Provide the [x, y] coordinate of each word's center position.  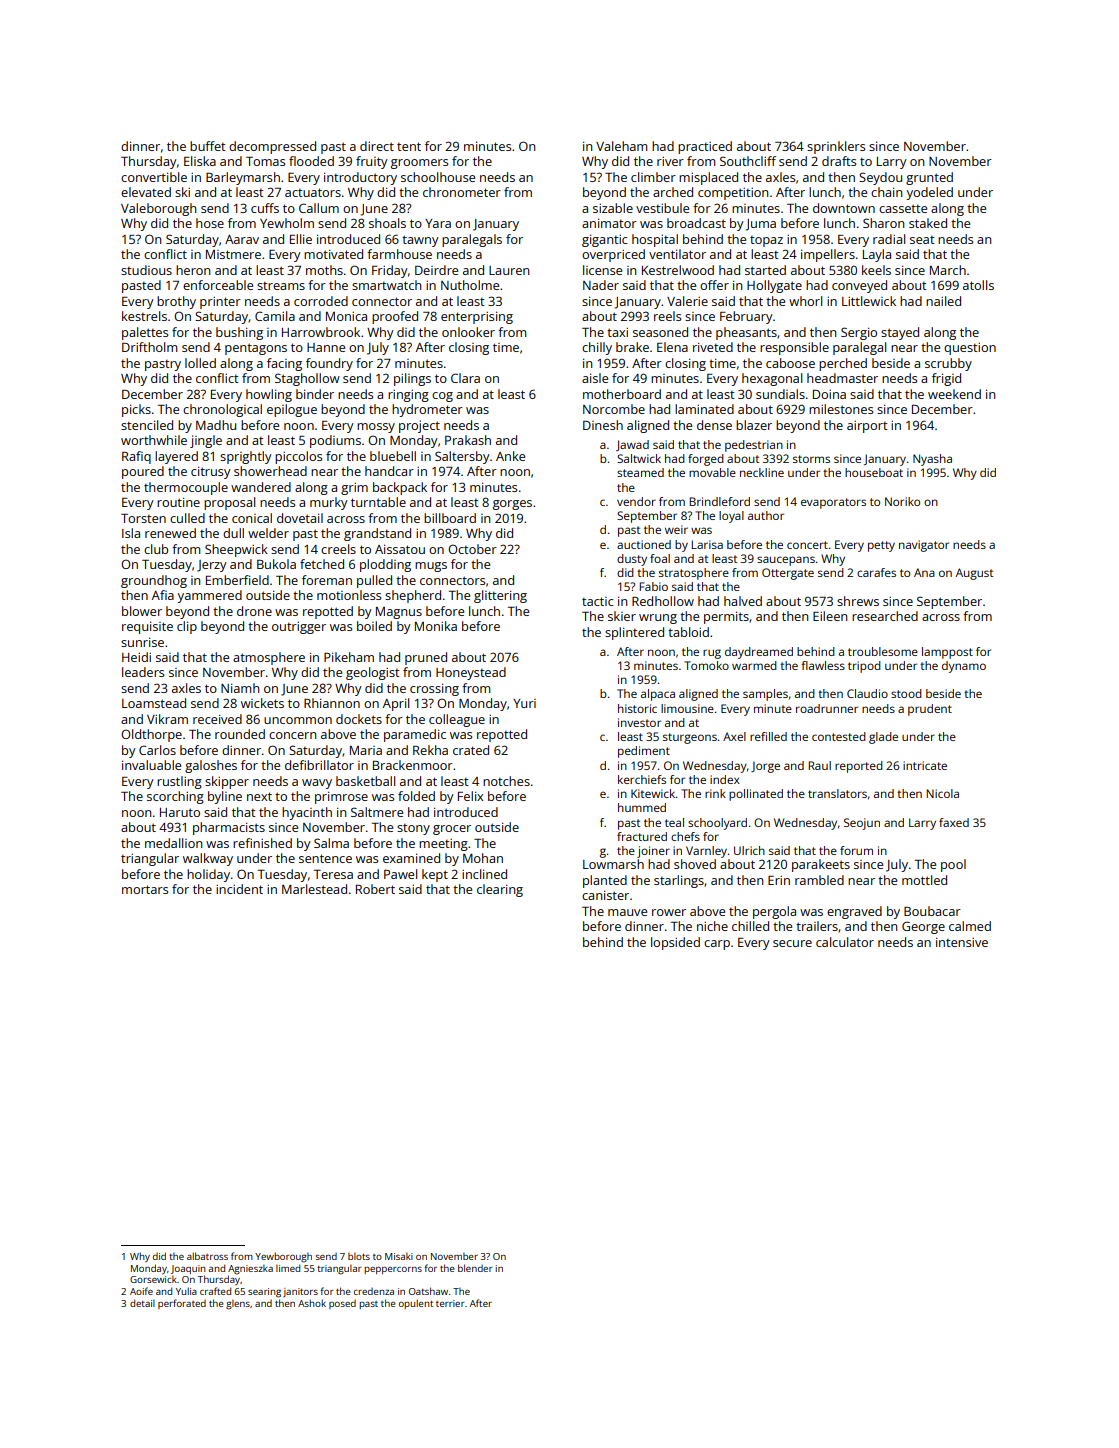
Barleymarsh [243, 178]
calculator [845, 942]
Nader [601, 285]
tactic [598, 601]
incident [239, 889]
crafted [215, 1291]
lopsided [675, 943]
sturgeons [690, 738]
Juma [761, 225]
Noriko [902, 501]
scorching [175, 797]
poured [143, 472]
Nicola [942, 793]
